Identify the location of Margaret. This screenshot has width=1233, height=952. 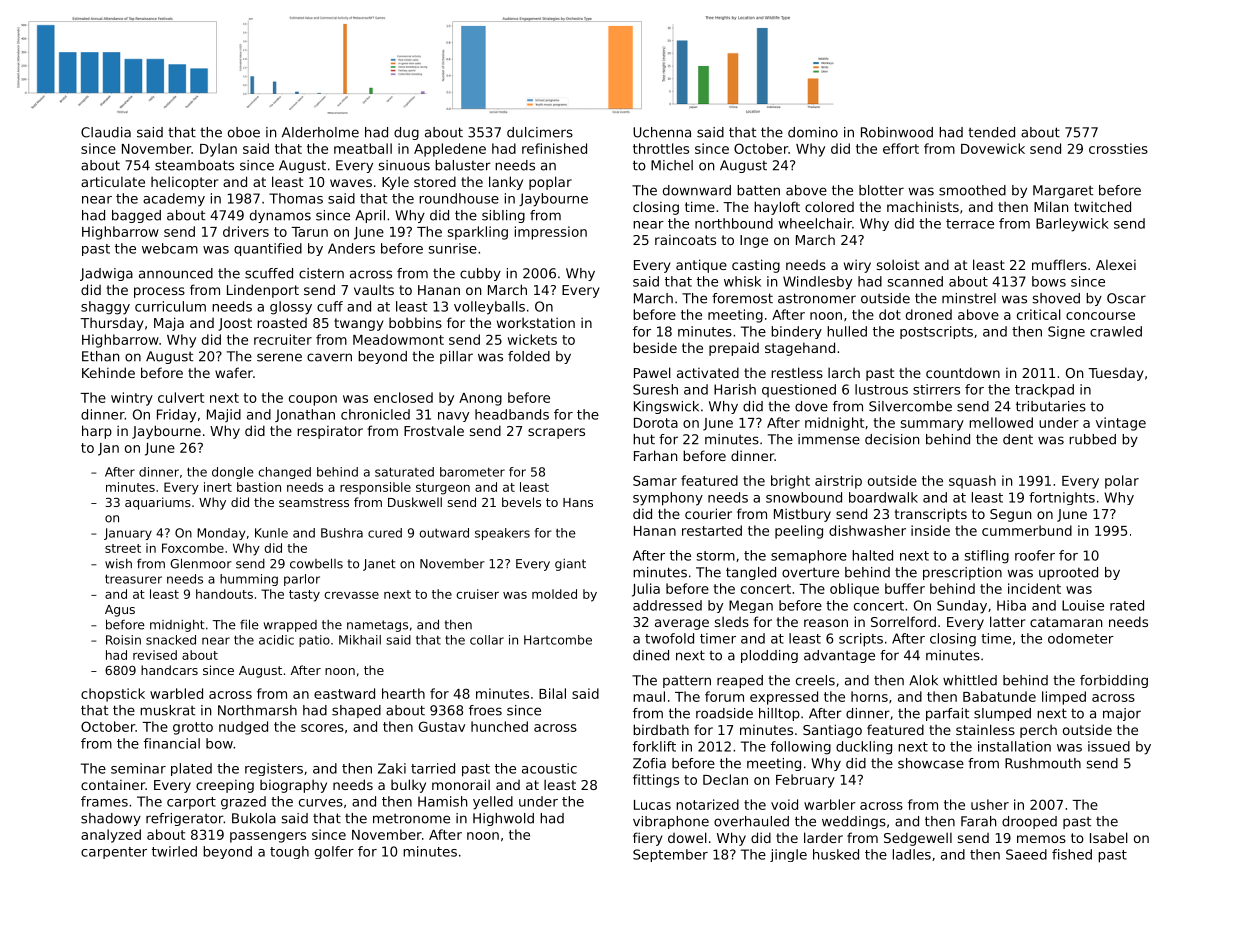
(1063, 191).
